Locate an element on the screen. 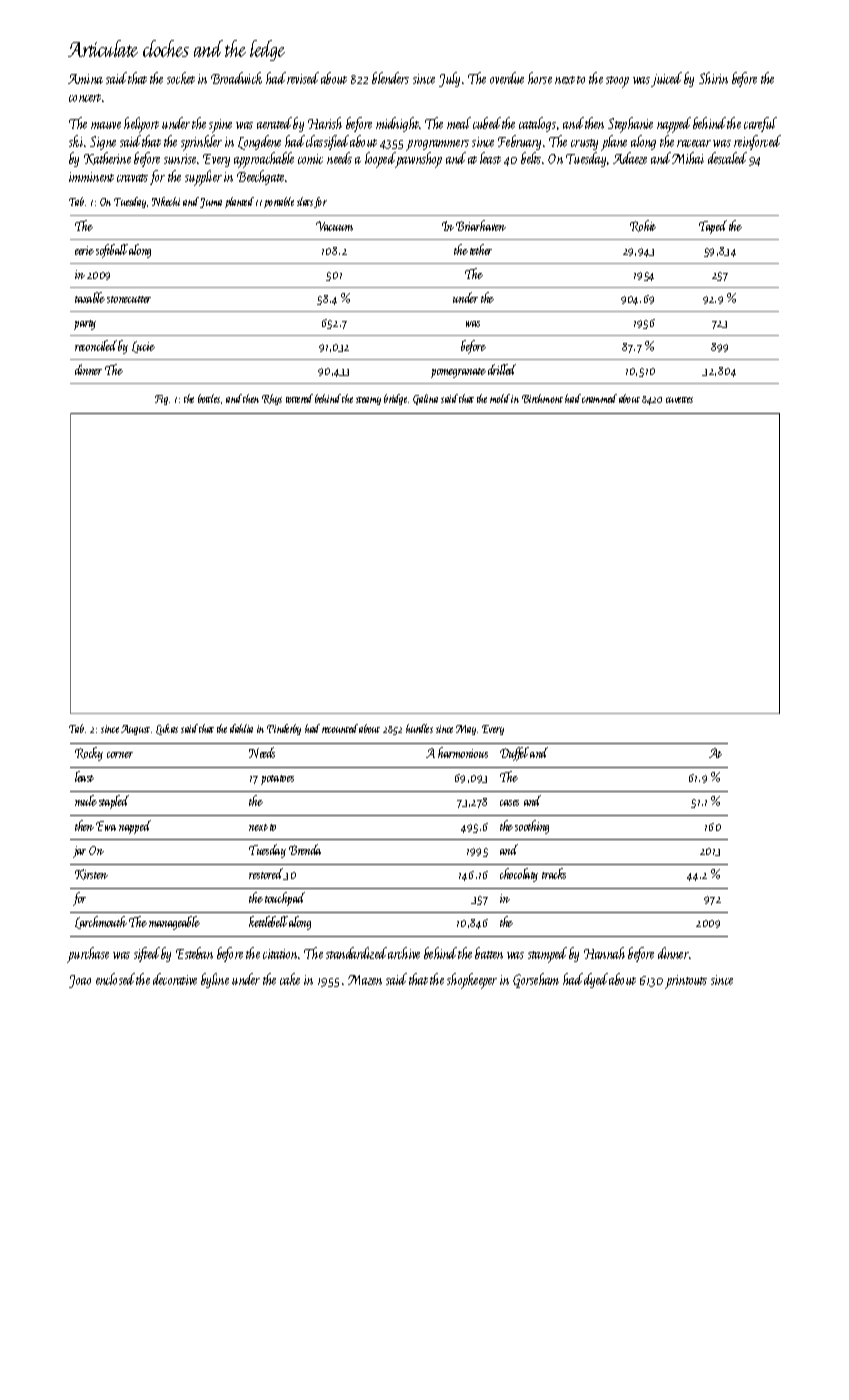 The height and width of the screenshot is (1400, 849). ledge is located at coordinates (267, 50).
